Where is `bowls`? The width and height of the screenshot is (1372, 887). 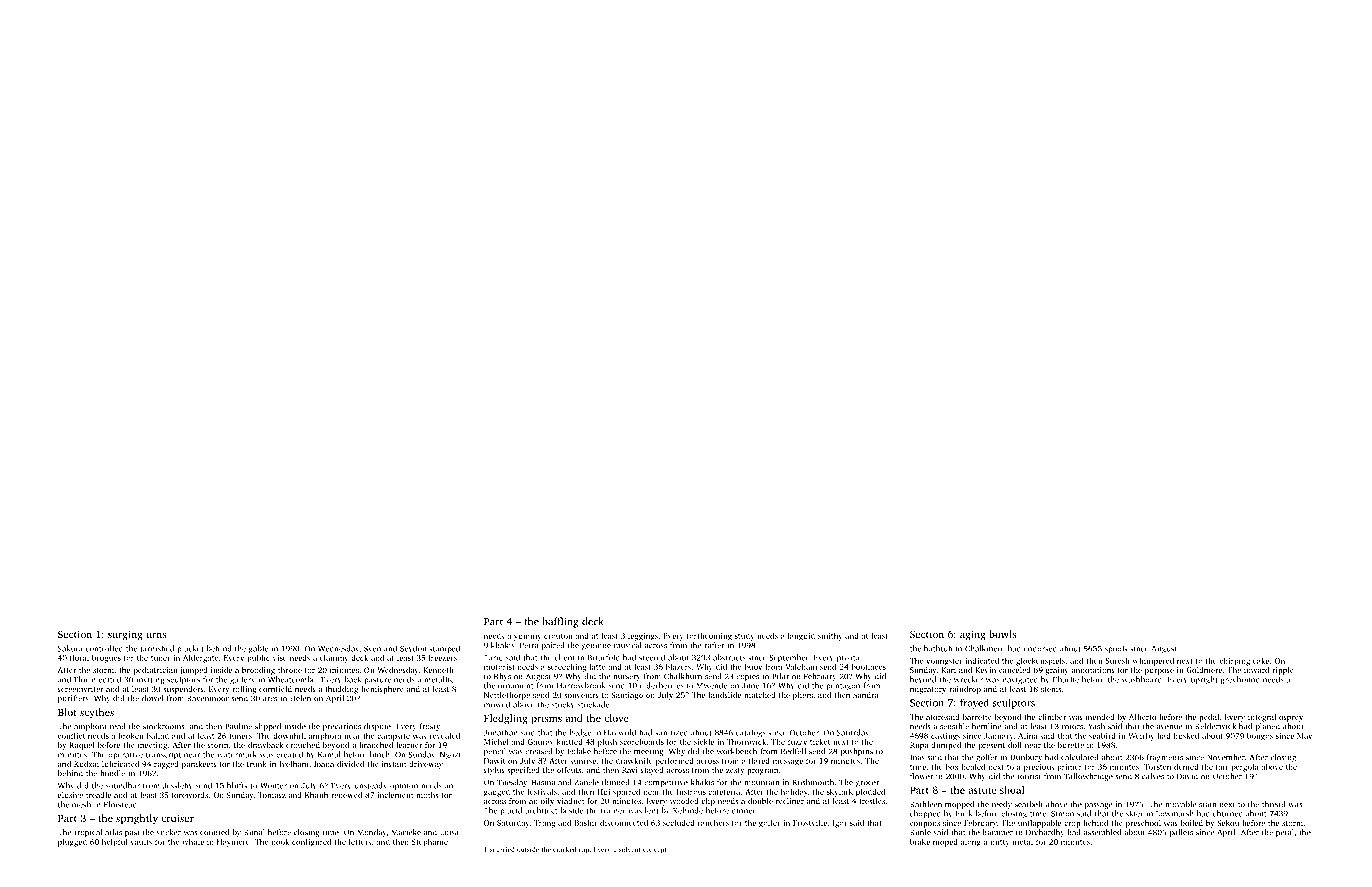 bowls is located at coordinates (1002, 634).
